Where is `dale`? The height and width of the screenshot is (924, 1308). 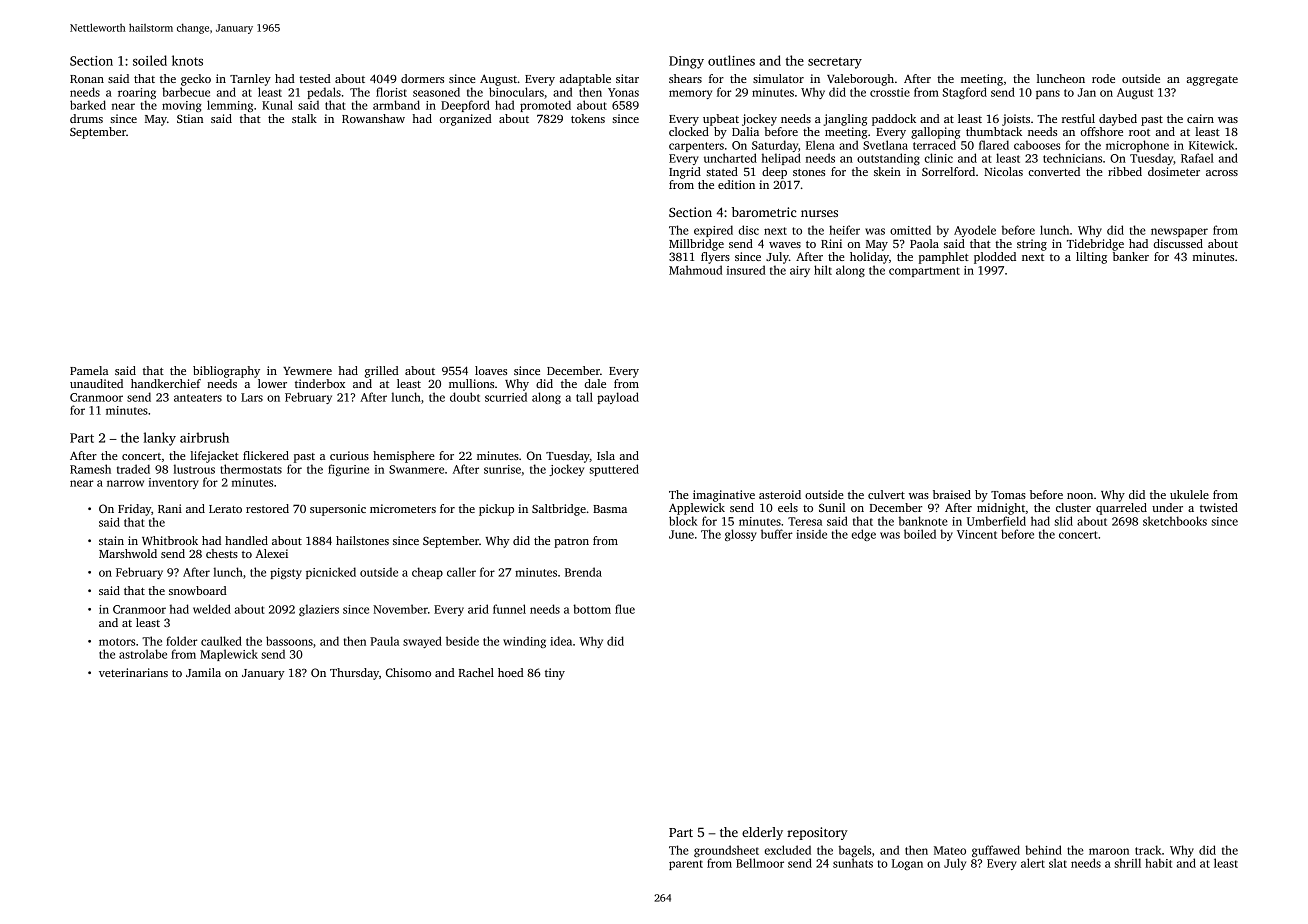
dale is located at coordinates (595, 383).
